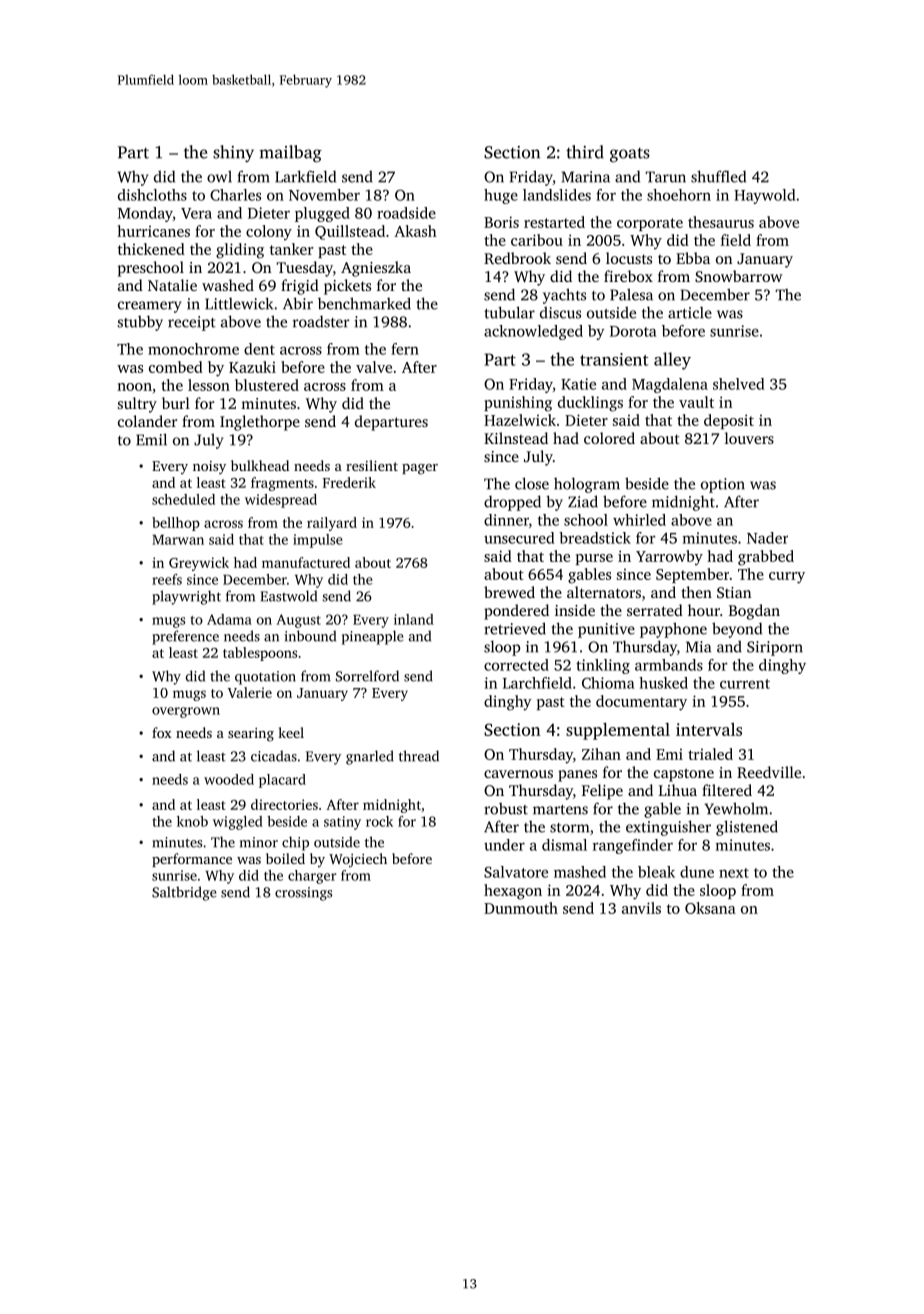  I want to click on thesaurus, so click(721, 222).
